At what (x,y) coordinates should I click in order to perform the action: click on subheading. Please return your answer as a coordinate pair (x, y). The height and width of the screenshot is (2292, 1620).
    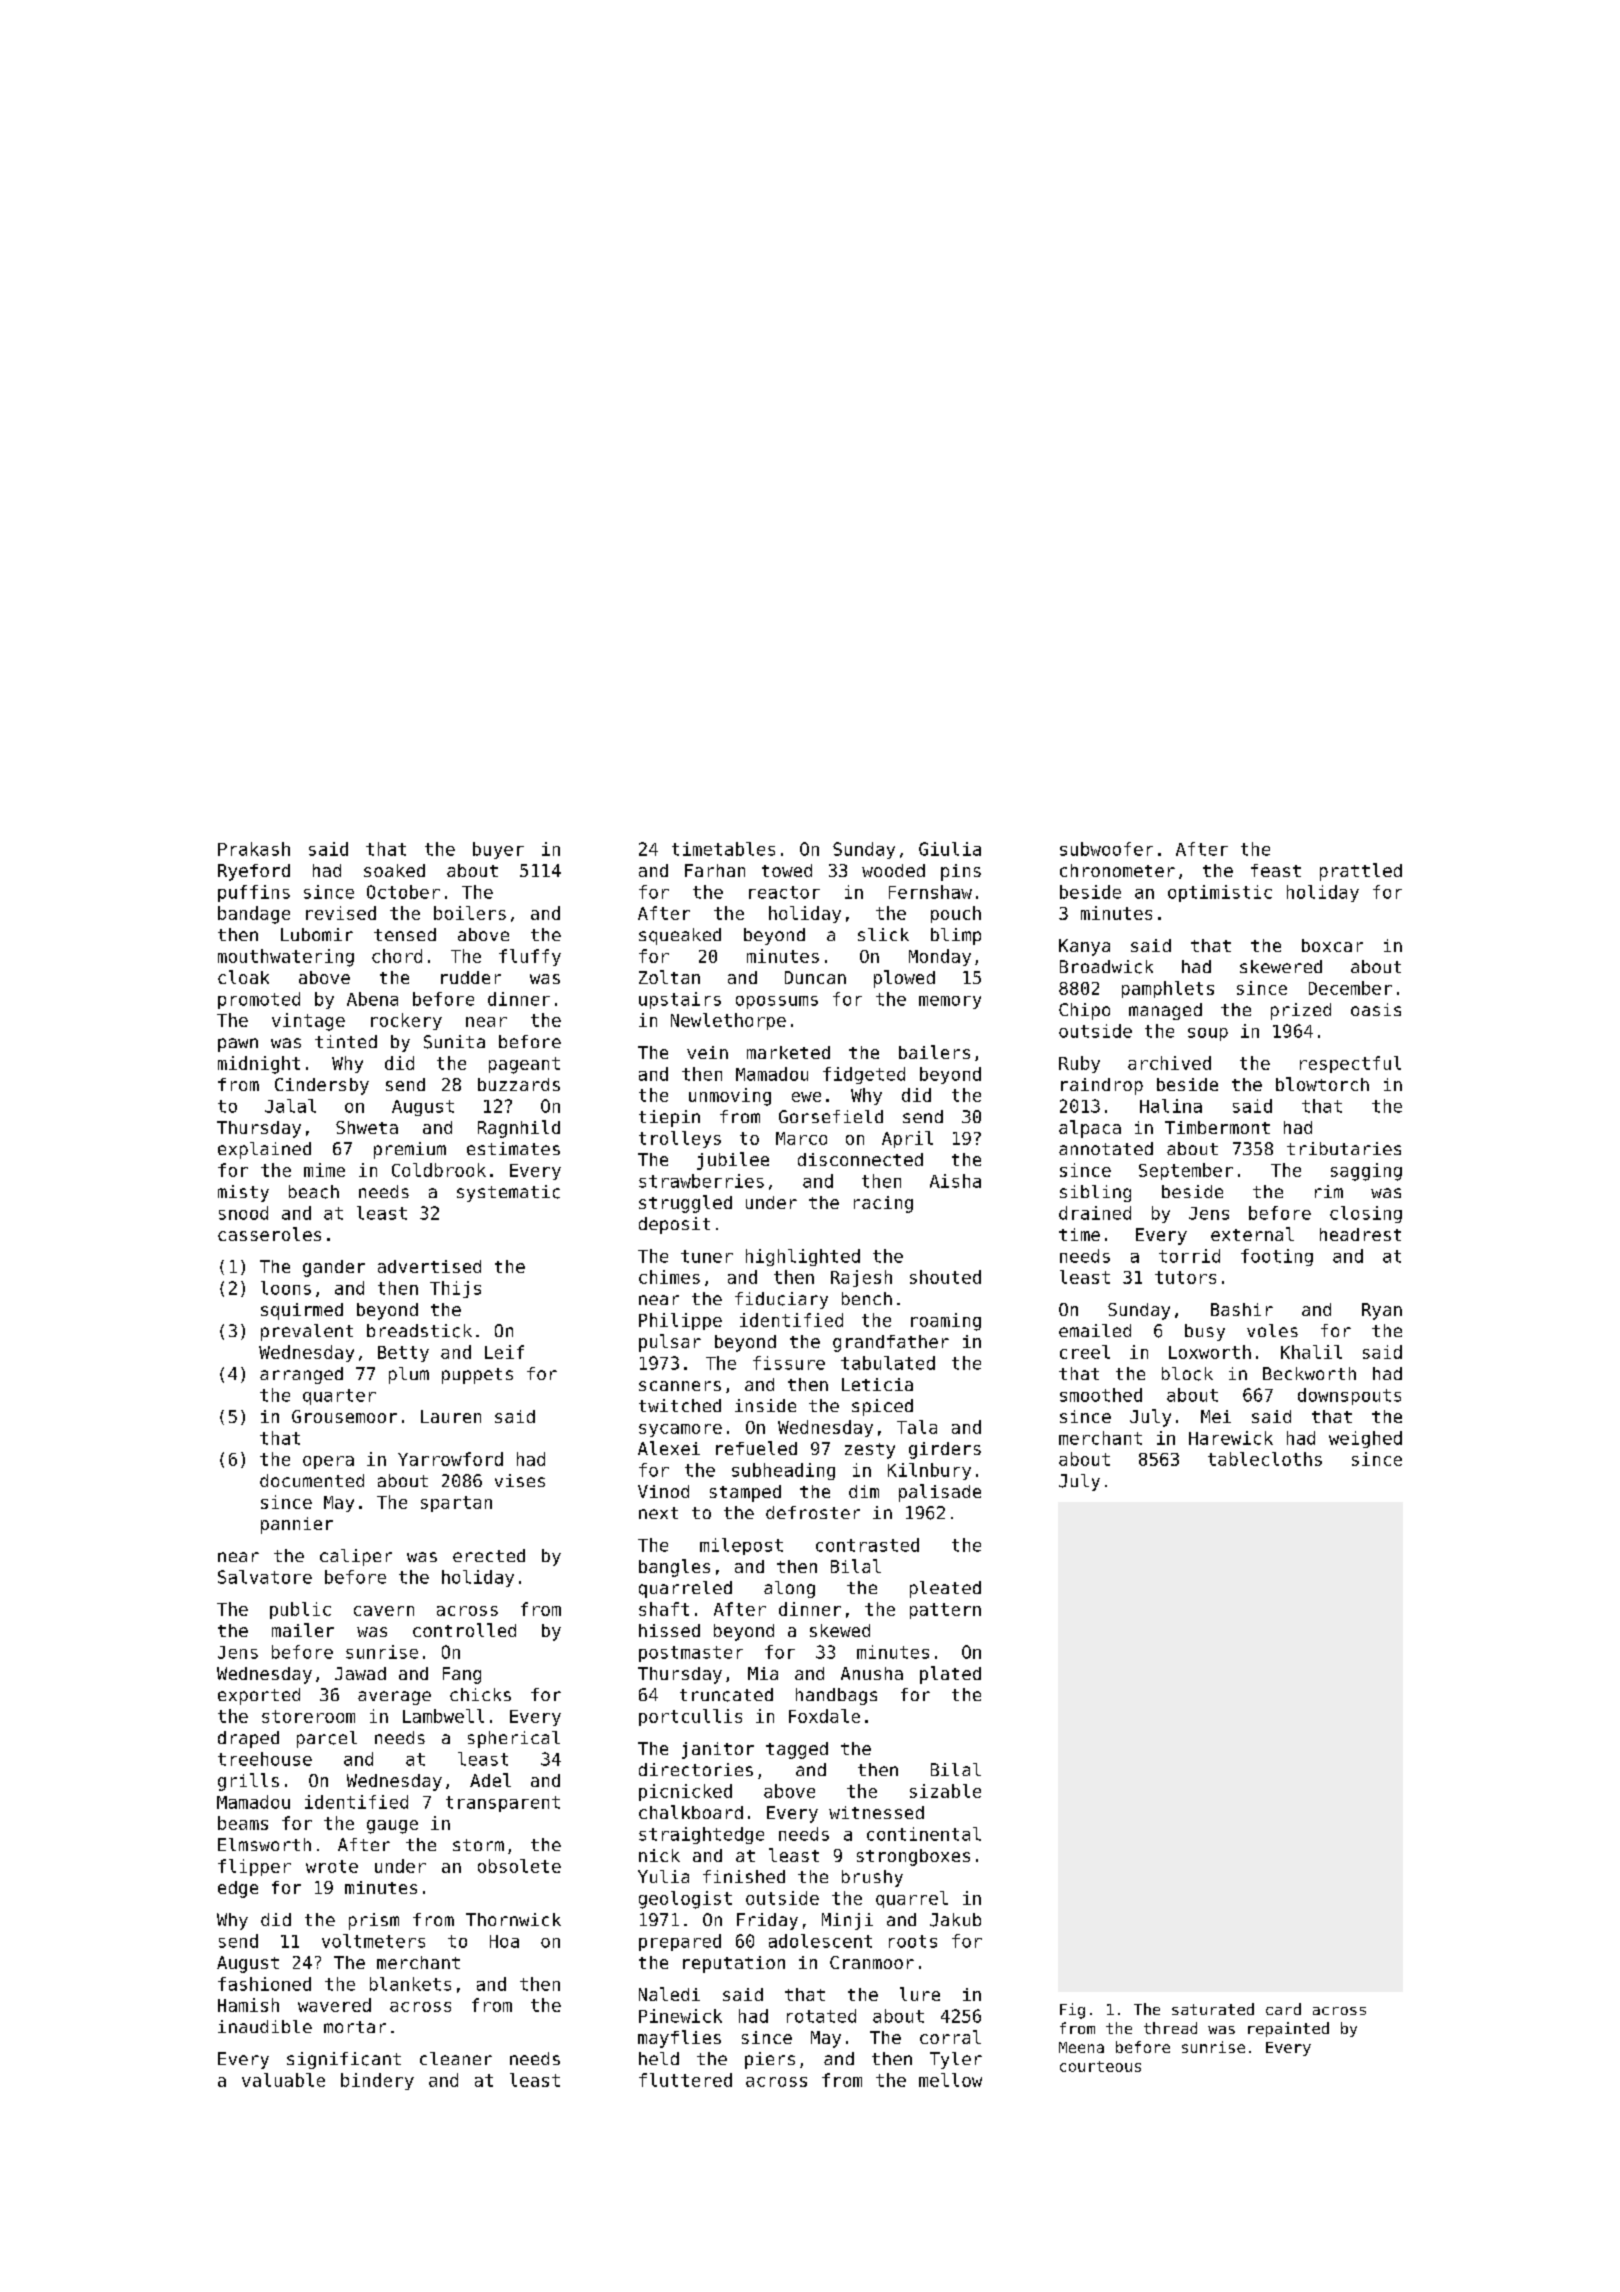
    Looking at the image, I should click on (783, 1471).
